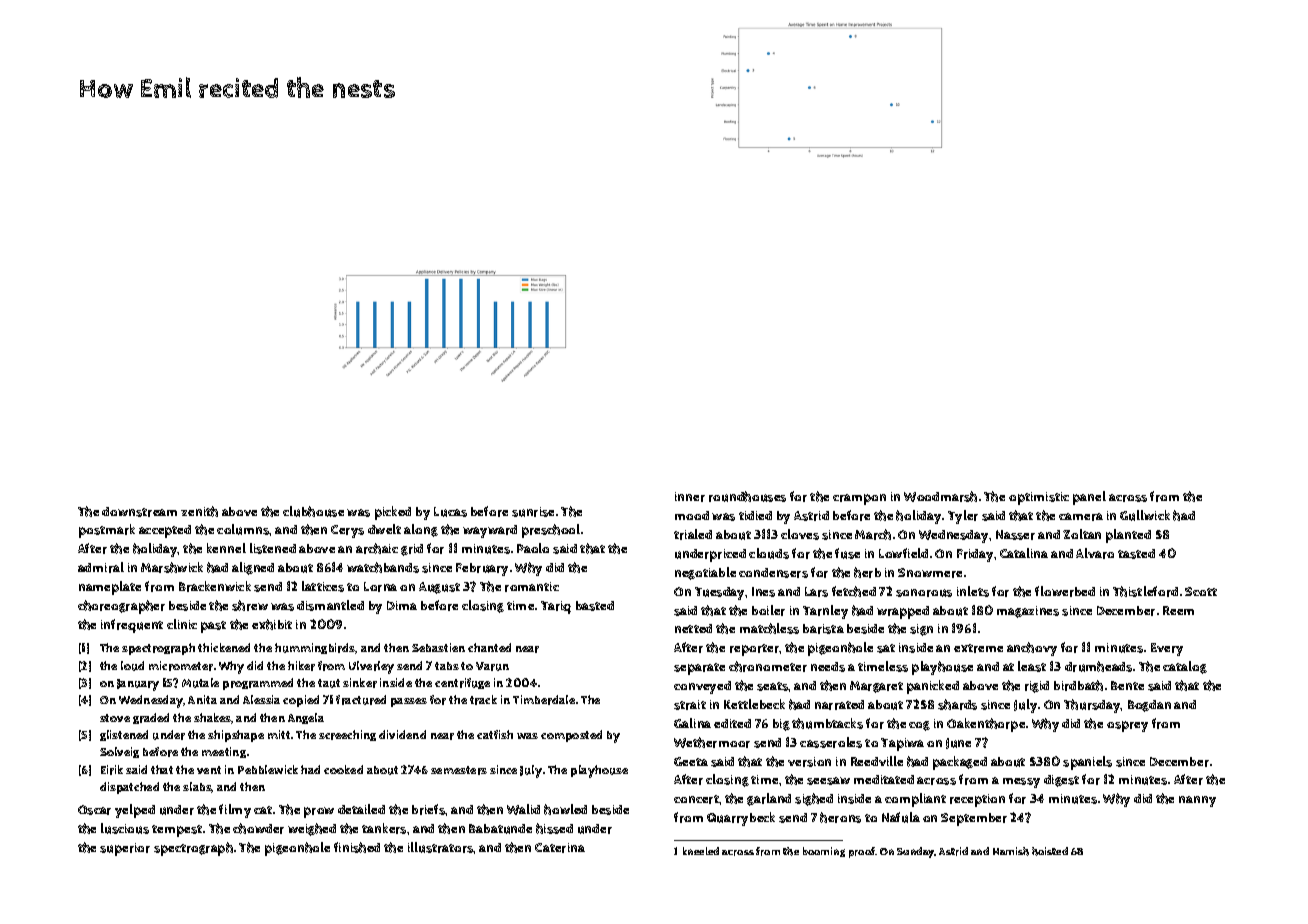 The width and height of the screenshot is (1308, 924). I want to click on Wethermoor, so click(712, 742).
